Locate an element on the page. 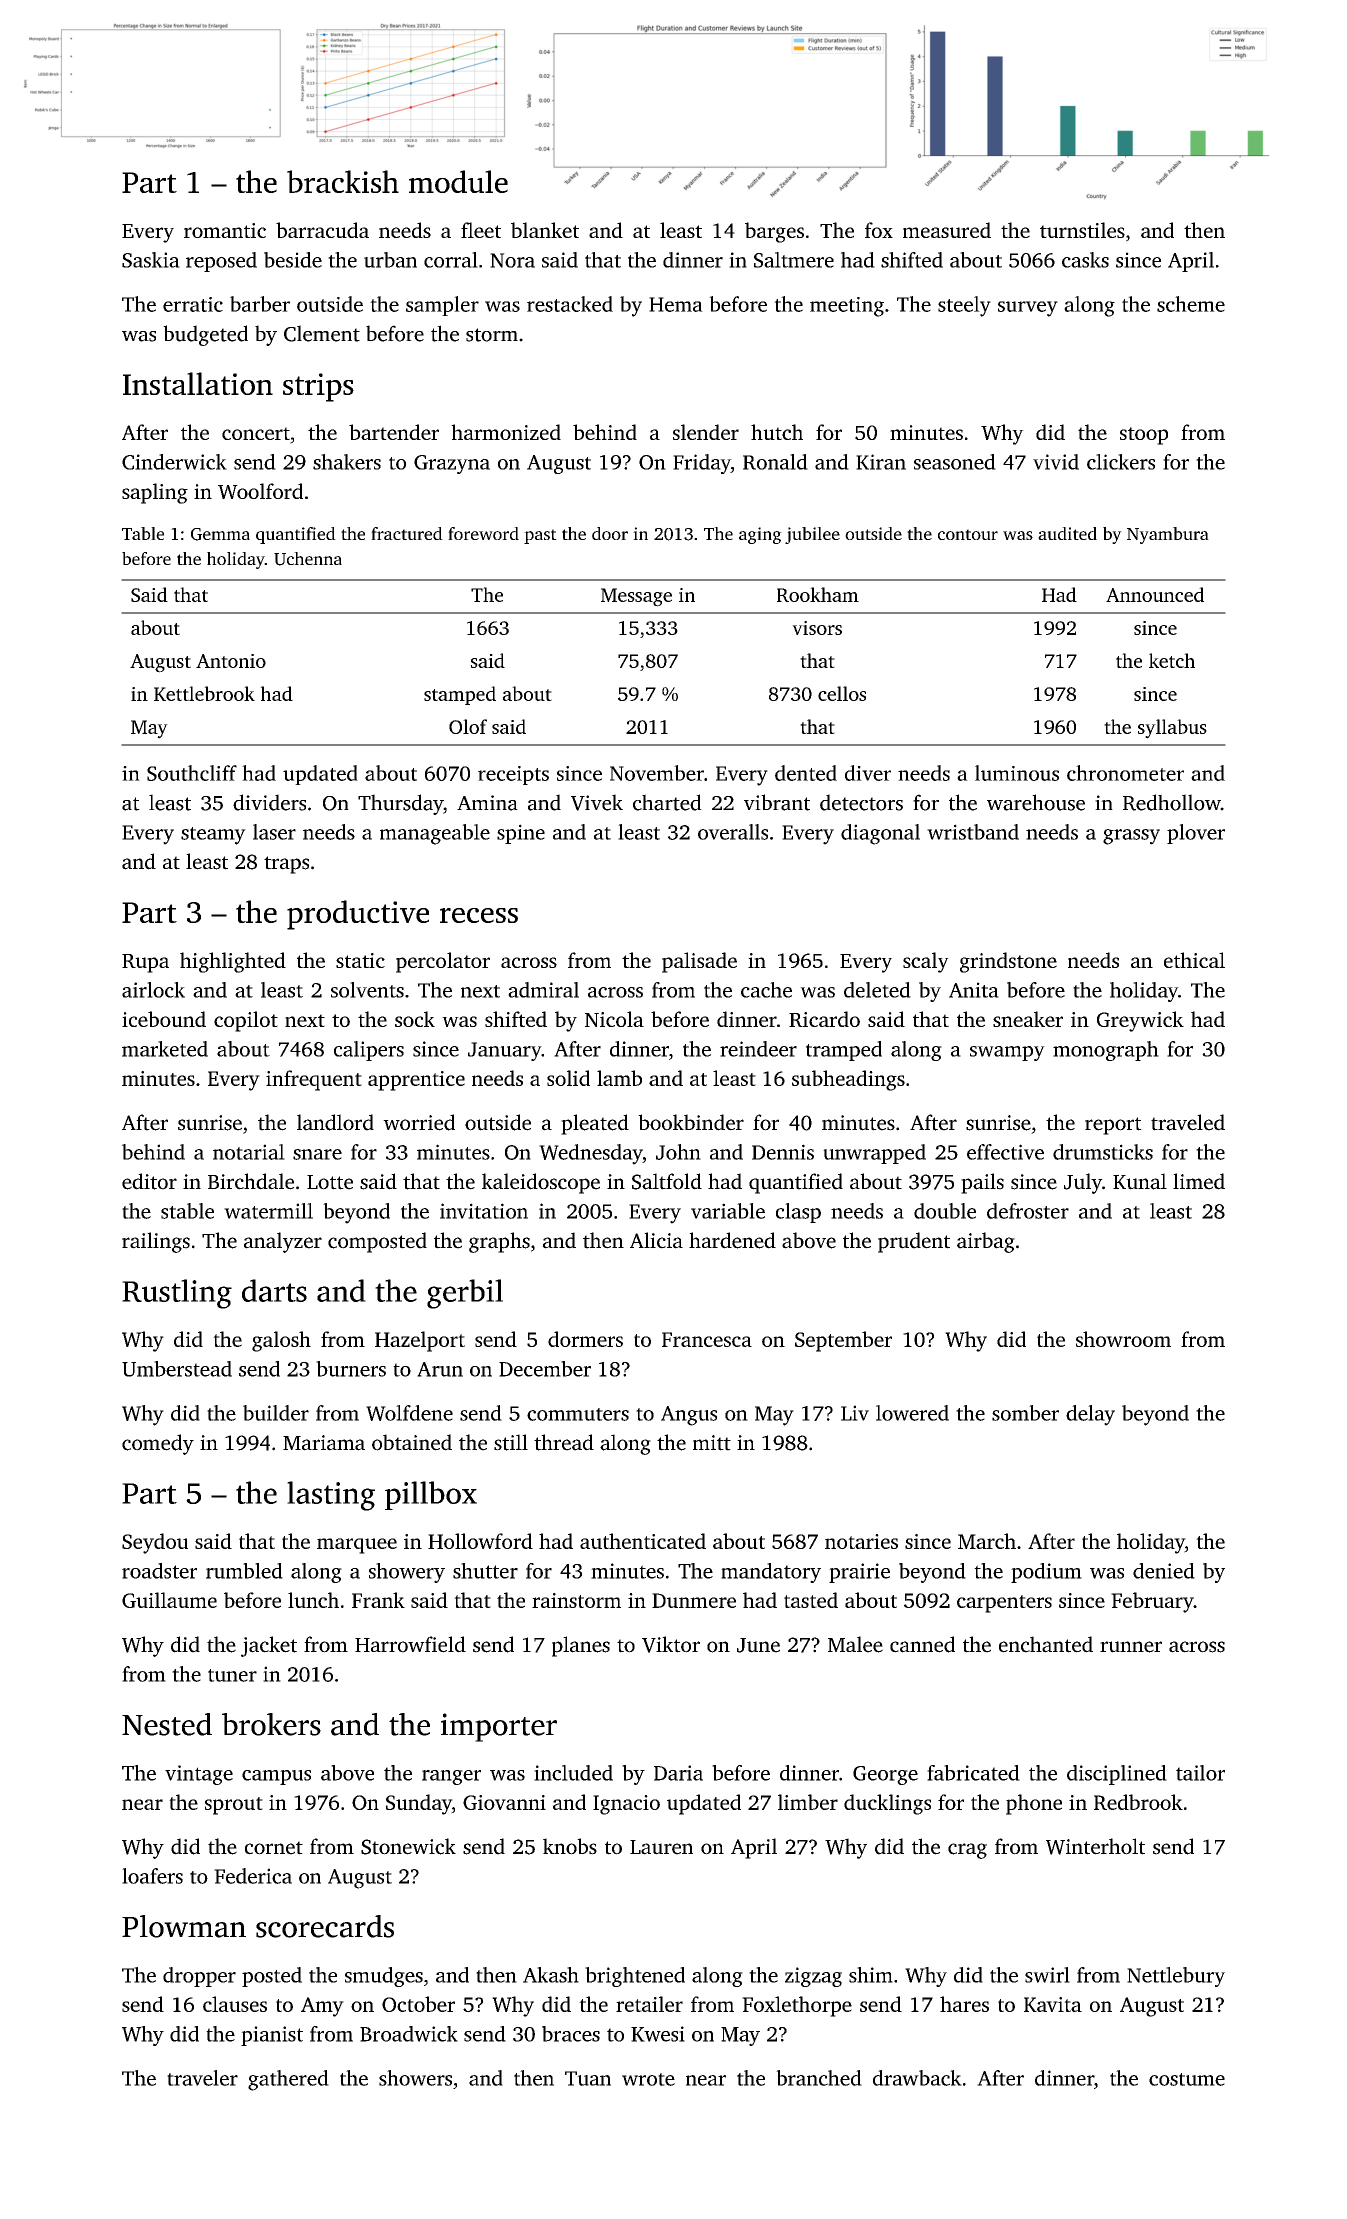 The width and height of the page is (1347, 2219). Redhollow is located at coordinates (1172, 802).
